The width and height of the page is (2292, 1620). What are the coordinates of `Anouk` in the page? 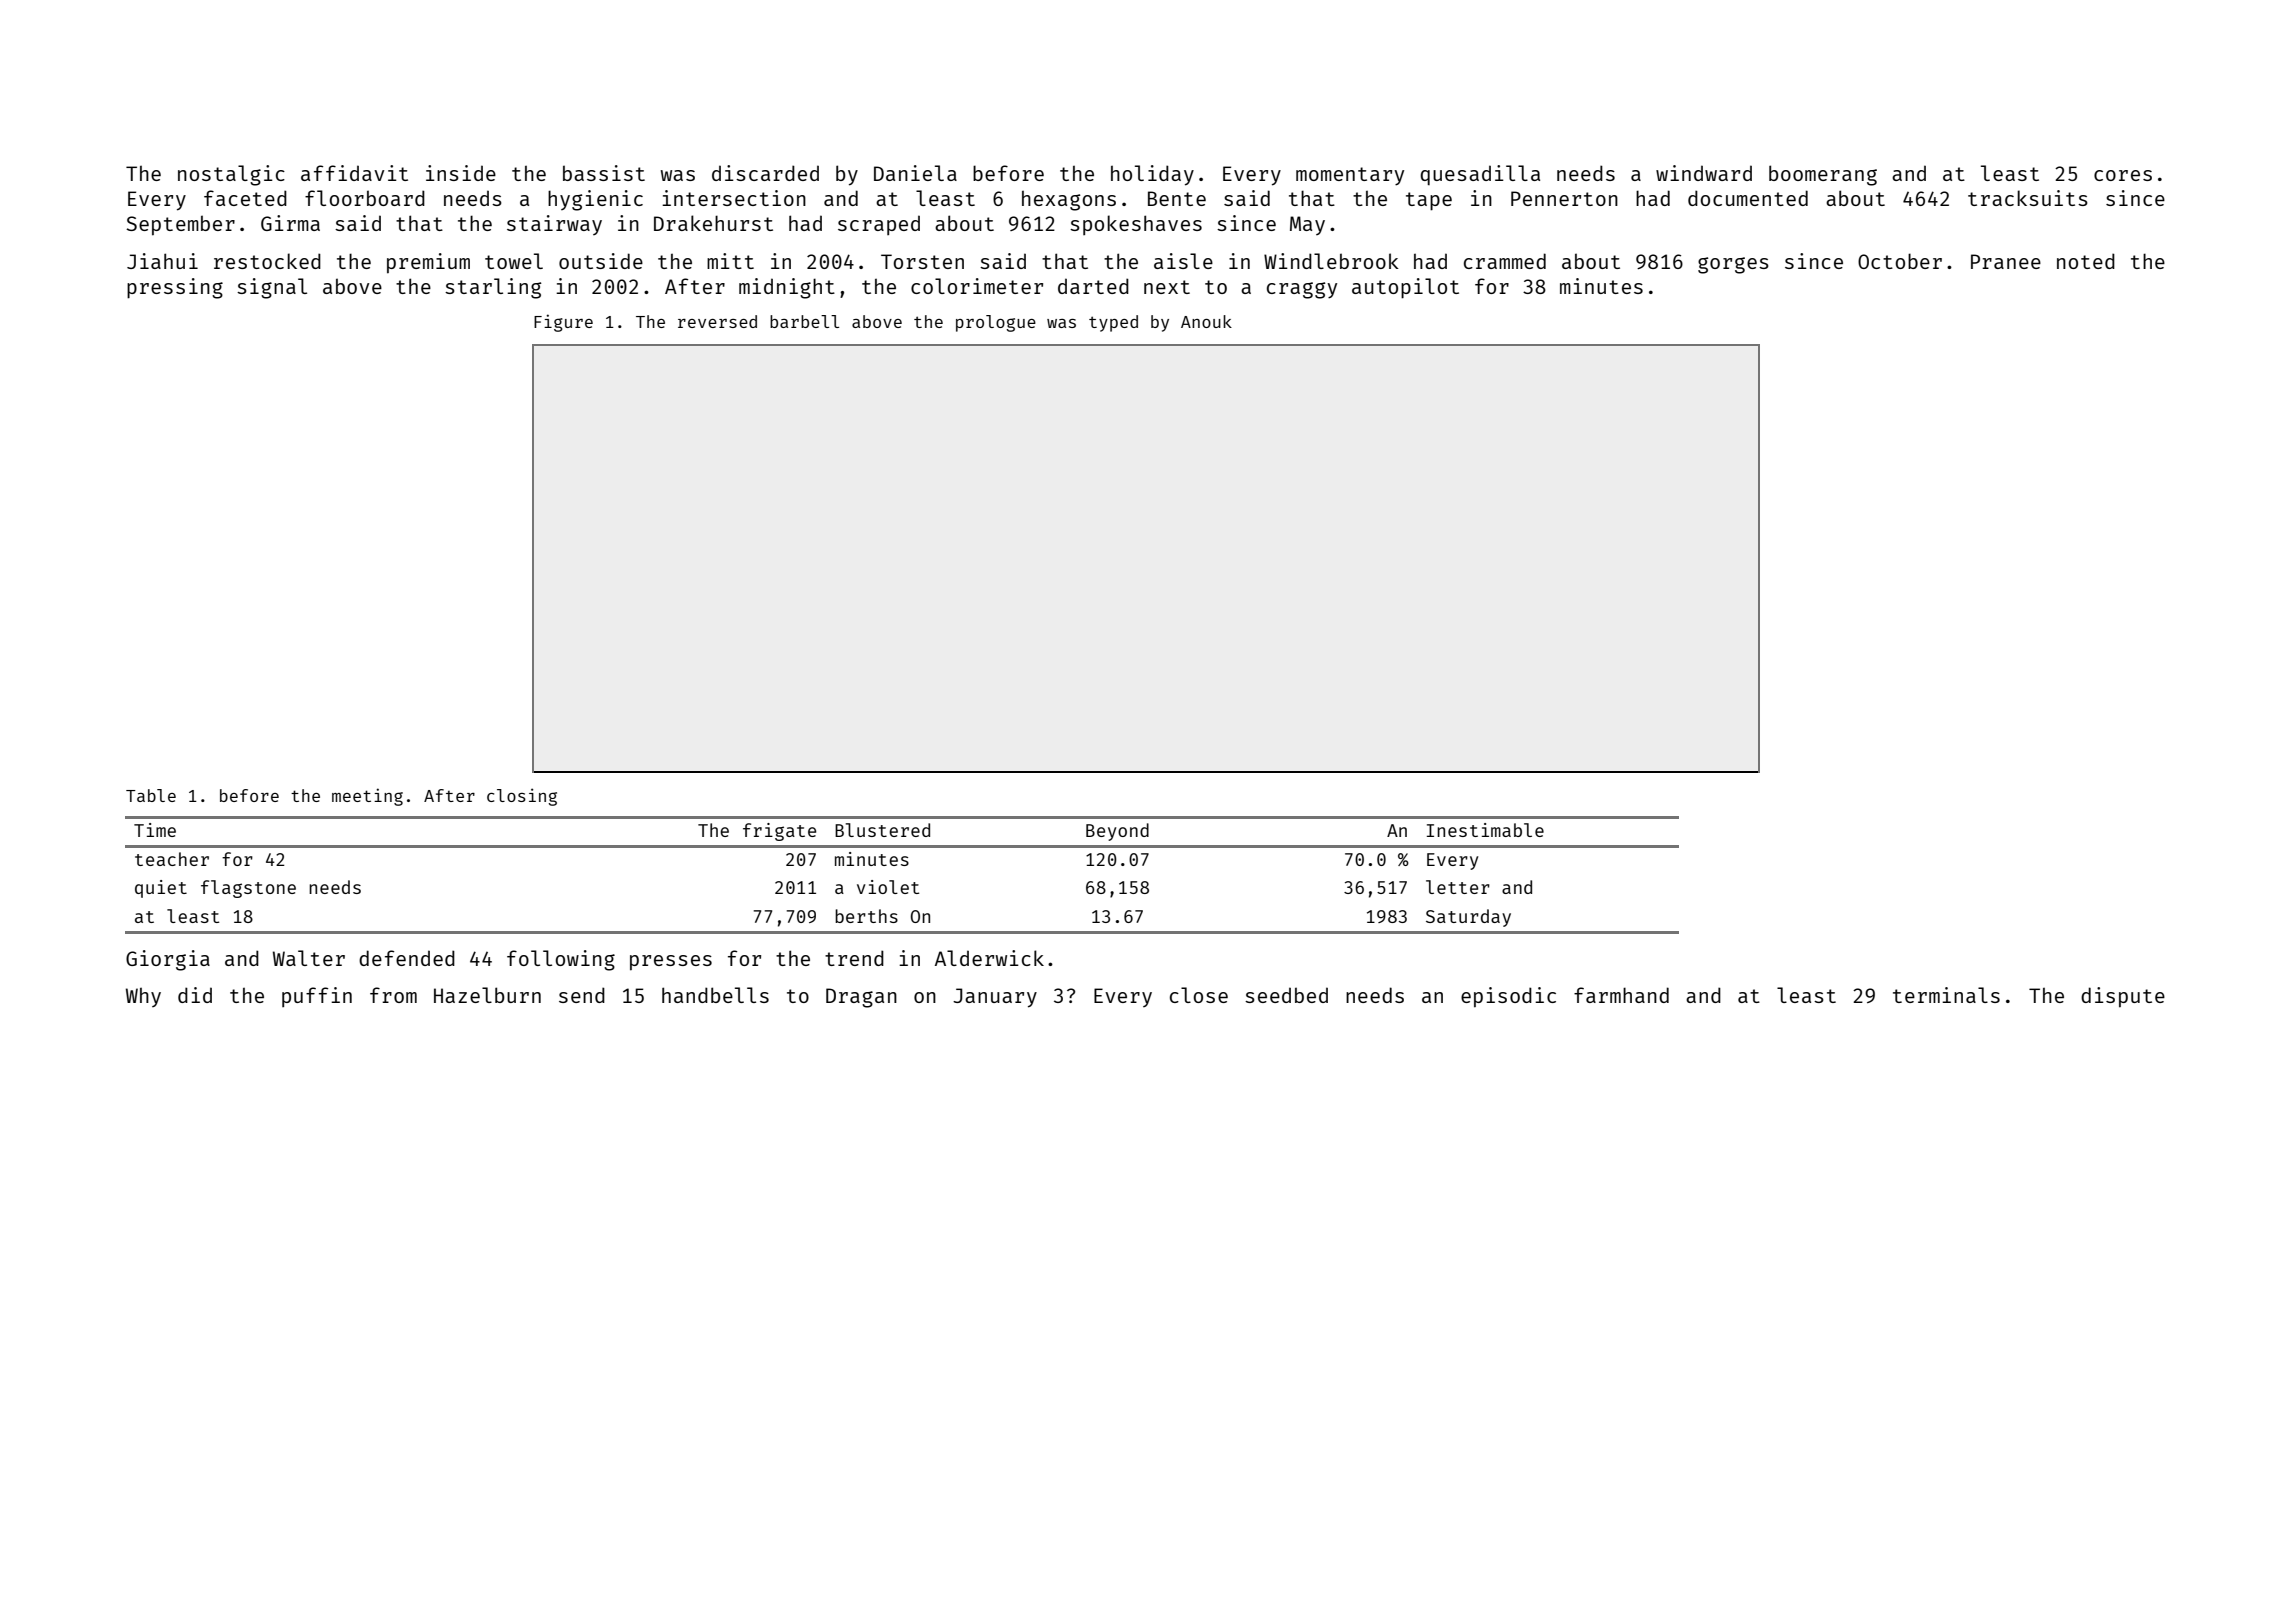 It's located at (1206, 321).
